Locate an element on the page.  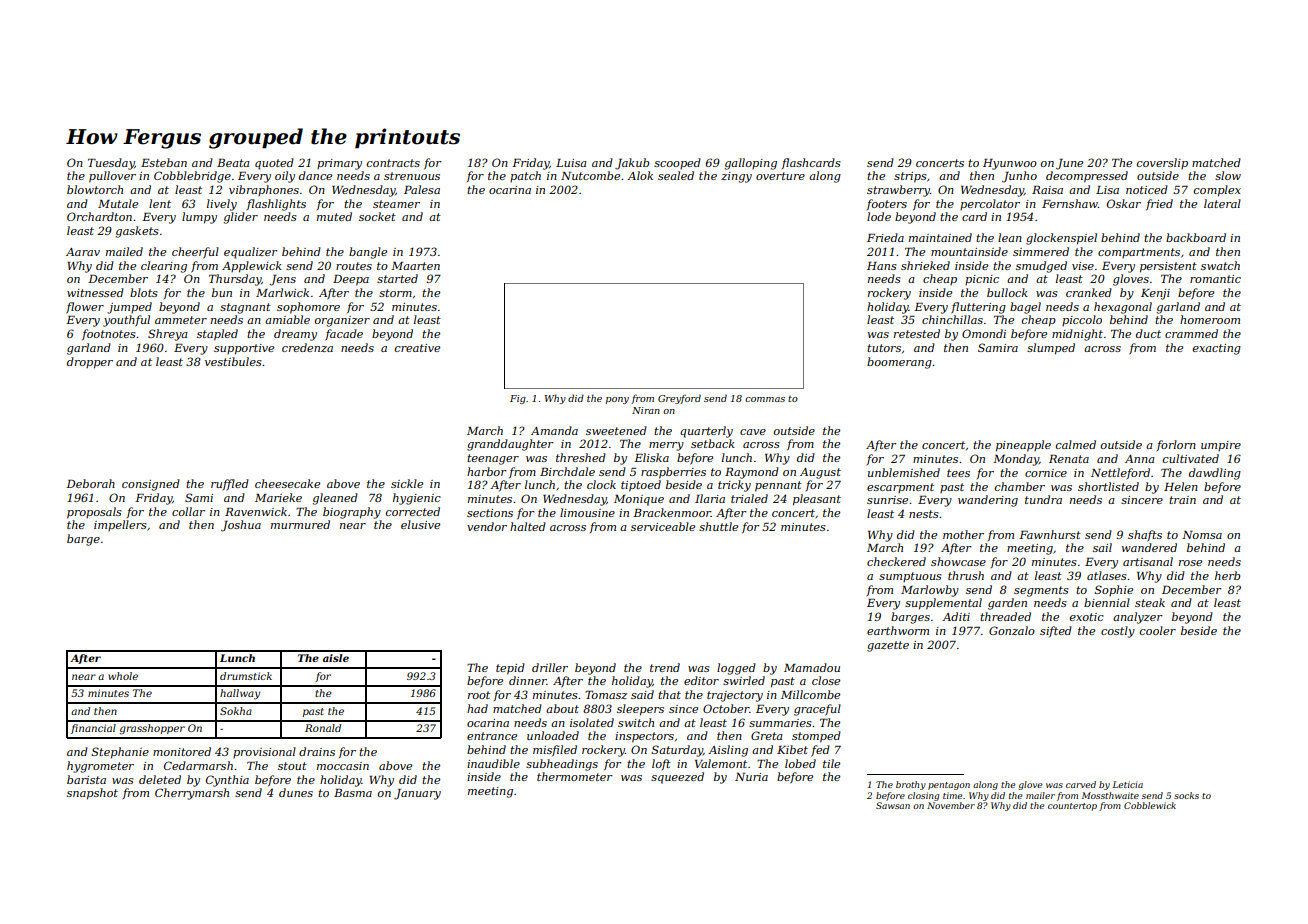
January is located at coordinates (417, 794).
